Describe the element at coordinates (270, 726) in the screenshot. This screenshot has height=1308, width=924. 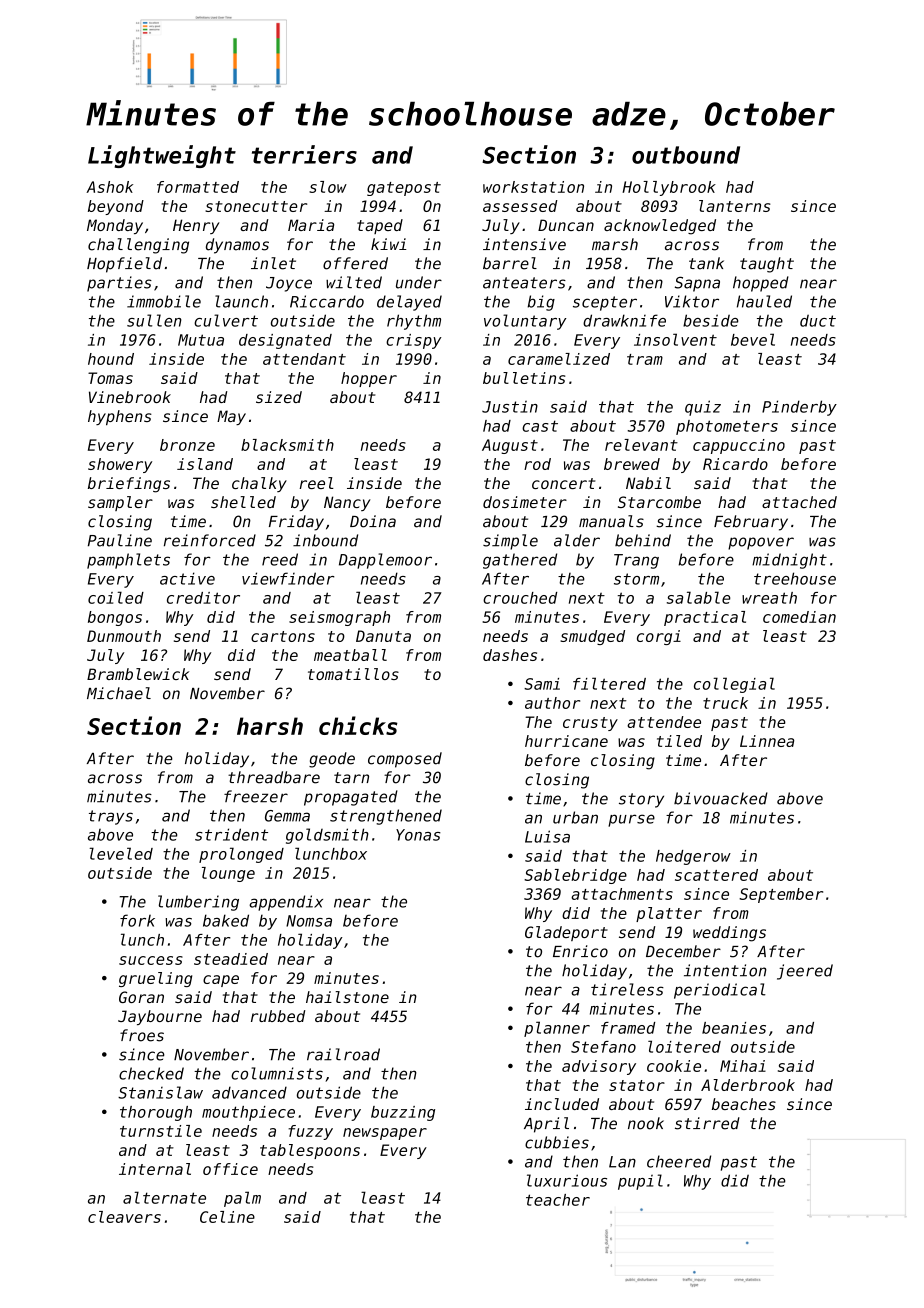
I see `harsh` at that location.
